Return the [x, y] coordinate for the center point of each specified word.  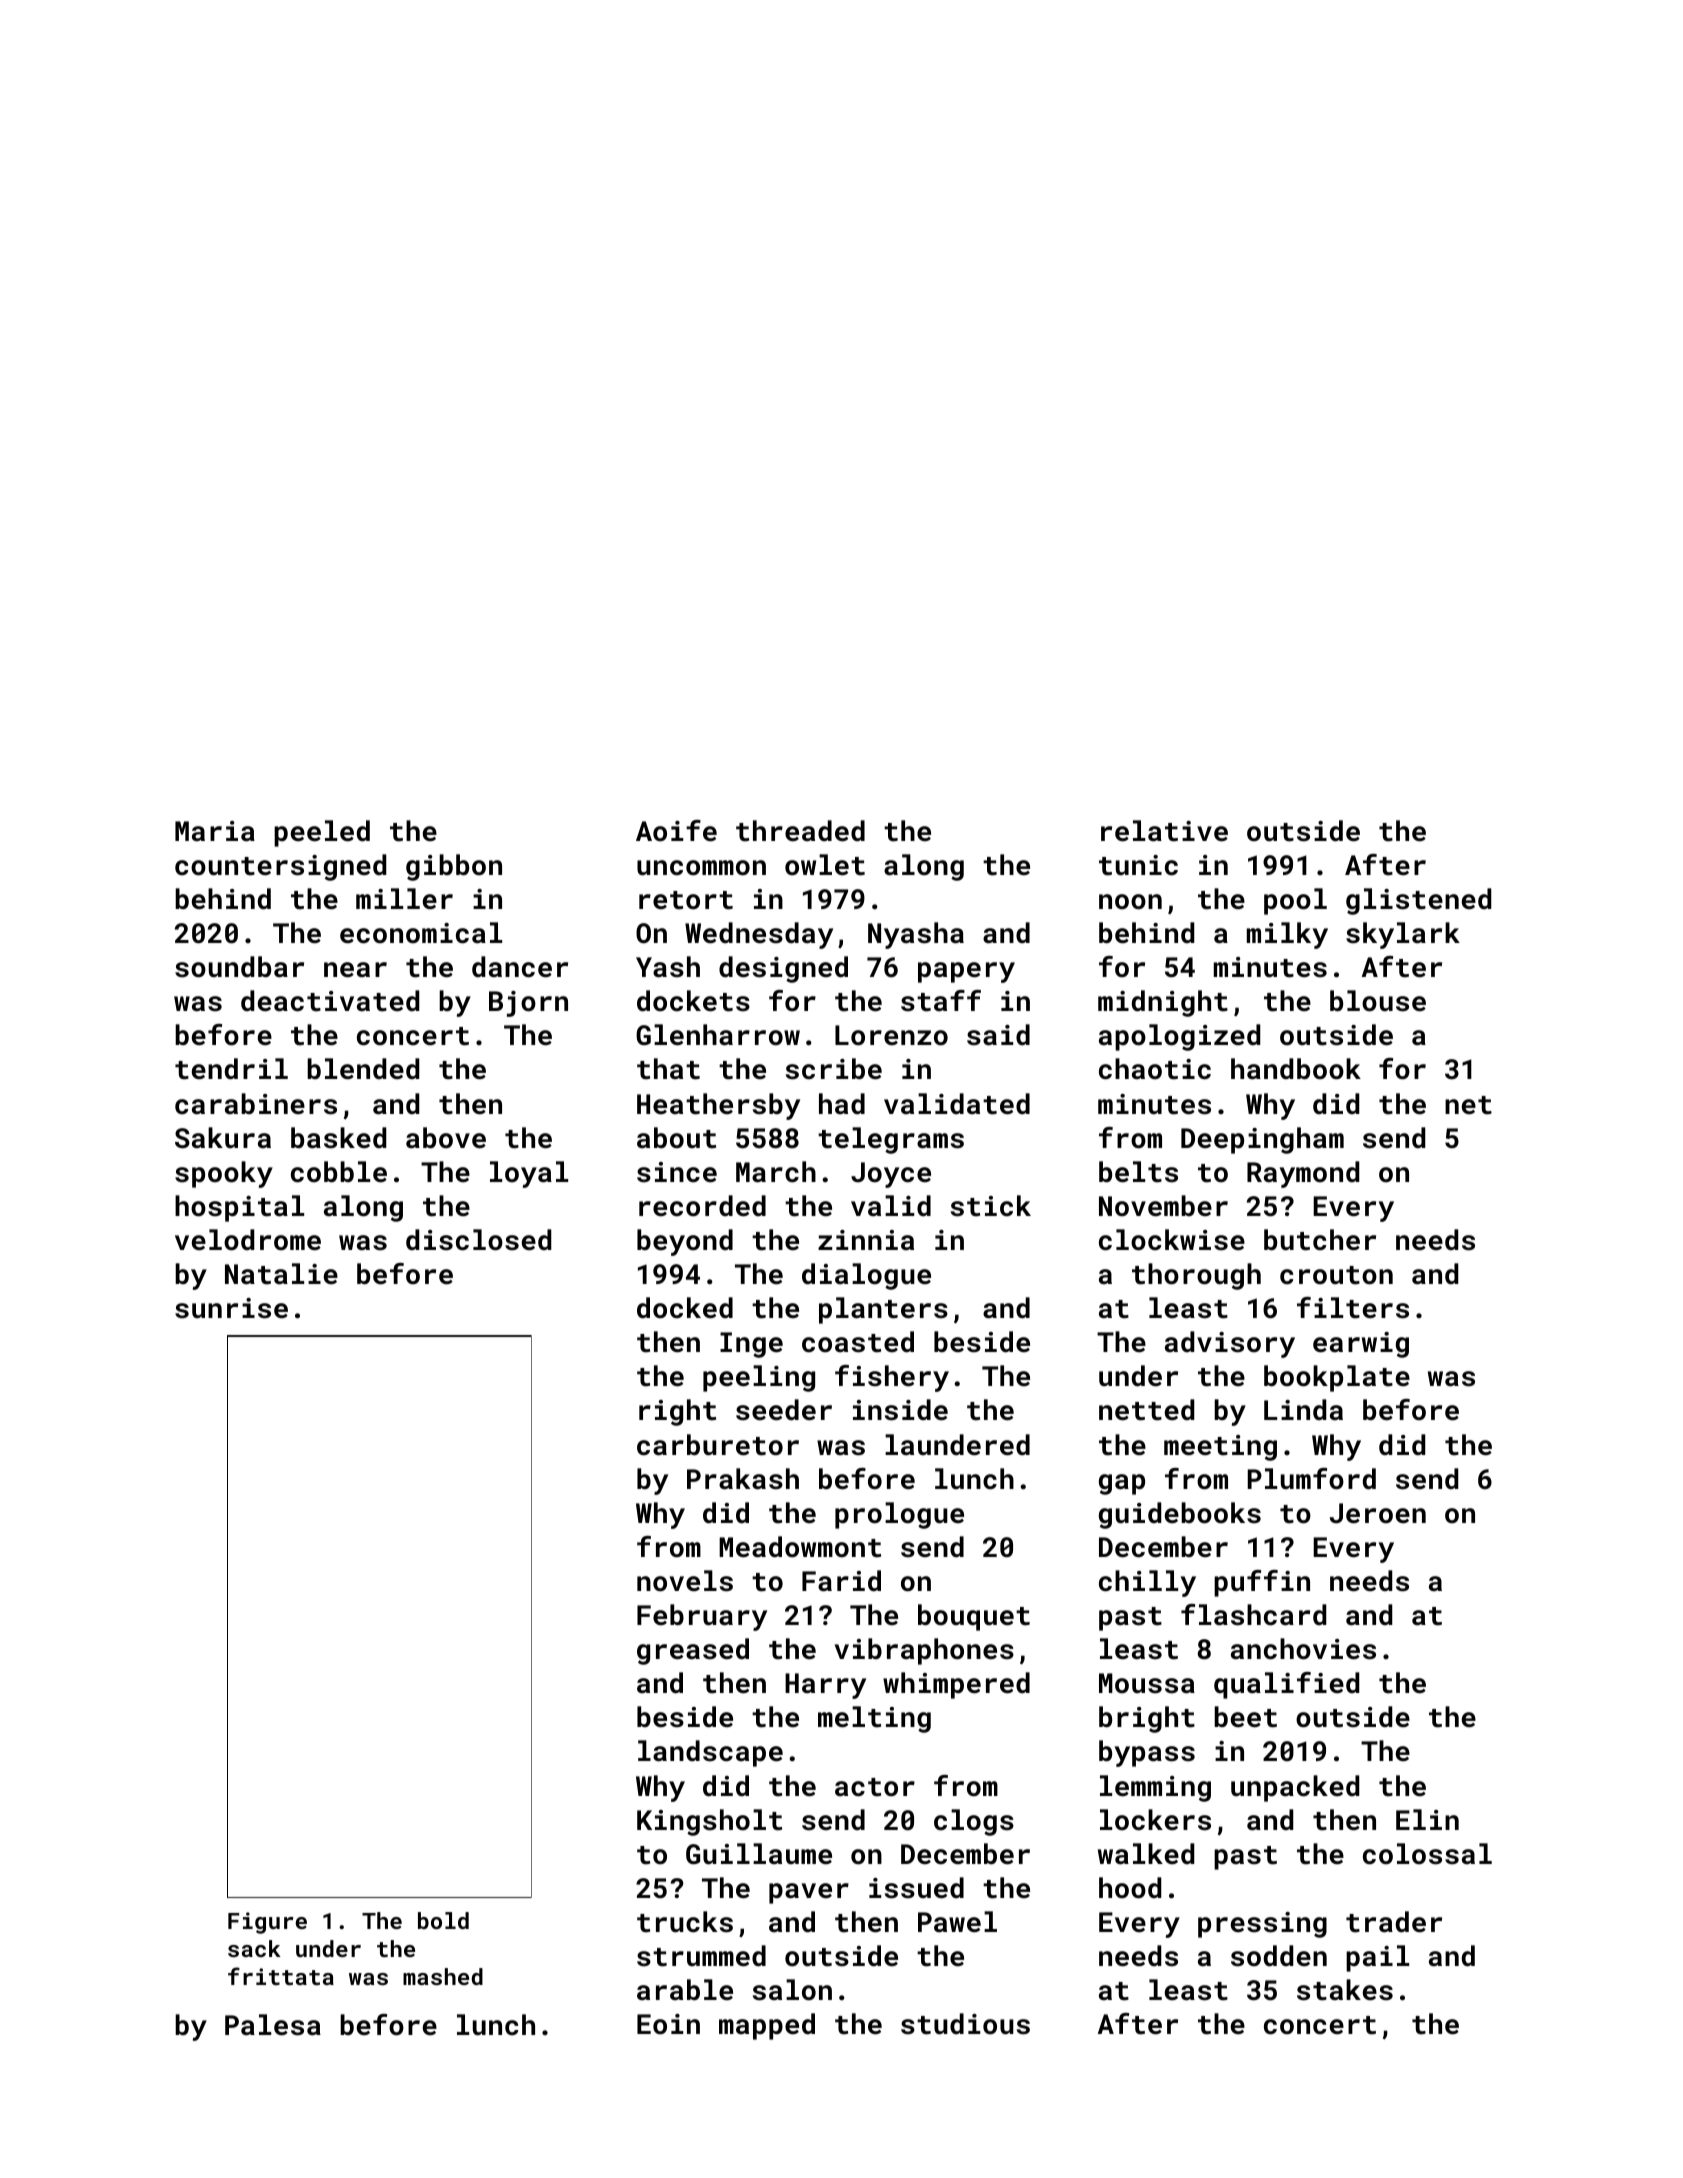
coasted [858, 1342]
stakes [1345, 1990]
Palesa [273, 2025]
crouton [1336, 1275]
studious [965, 2024]
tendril [231, 1069]
